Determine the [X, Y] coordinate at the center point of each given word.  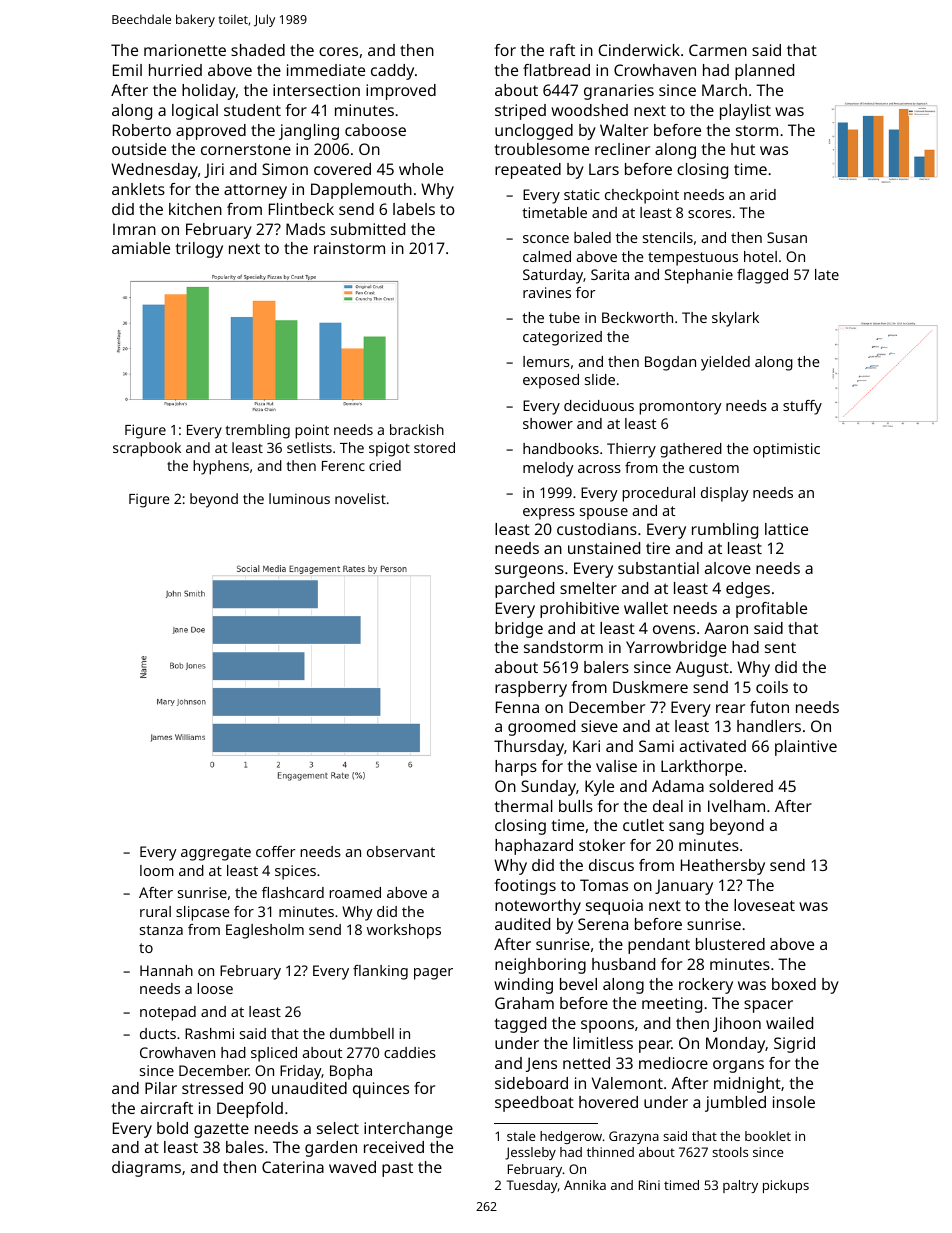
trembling [258, 431]
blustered [730, 944]
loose [215, 988]
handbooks [561, 448]
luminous [299, 498]
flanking [380, 972]
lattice [786, 529]
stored [434, 447]
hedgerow [571, 1137]
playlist [745, 112]
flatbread [556, 70]
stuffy [802, 407]
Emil [127, 70]
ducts [158, 1033]
